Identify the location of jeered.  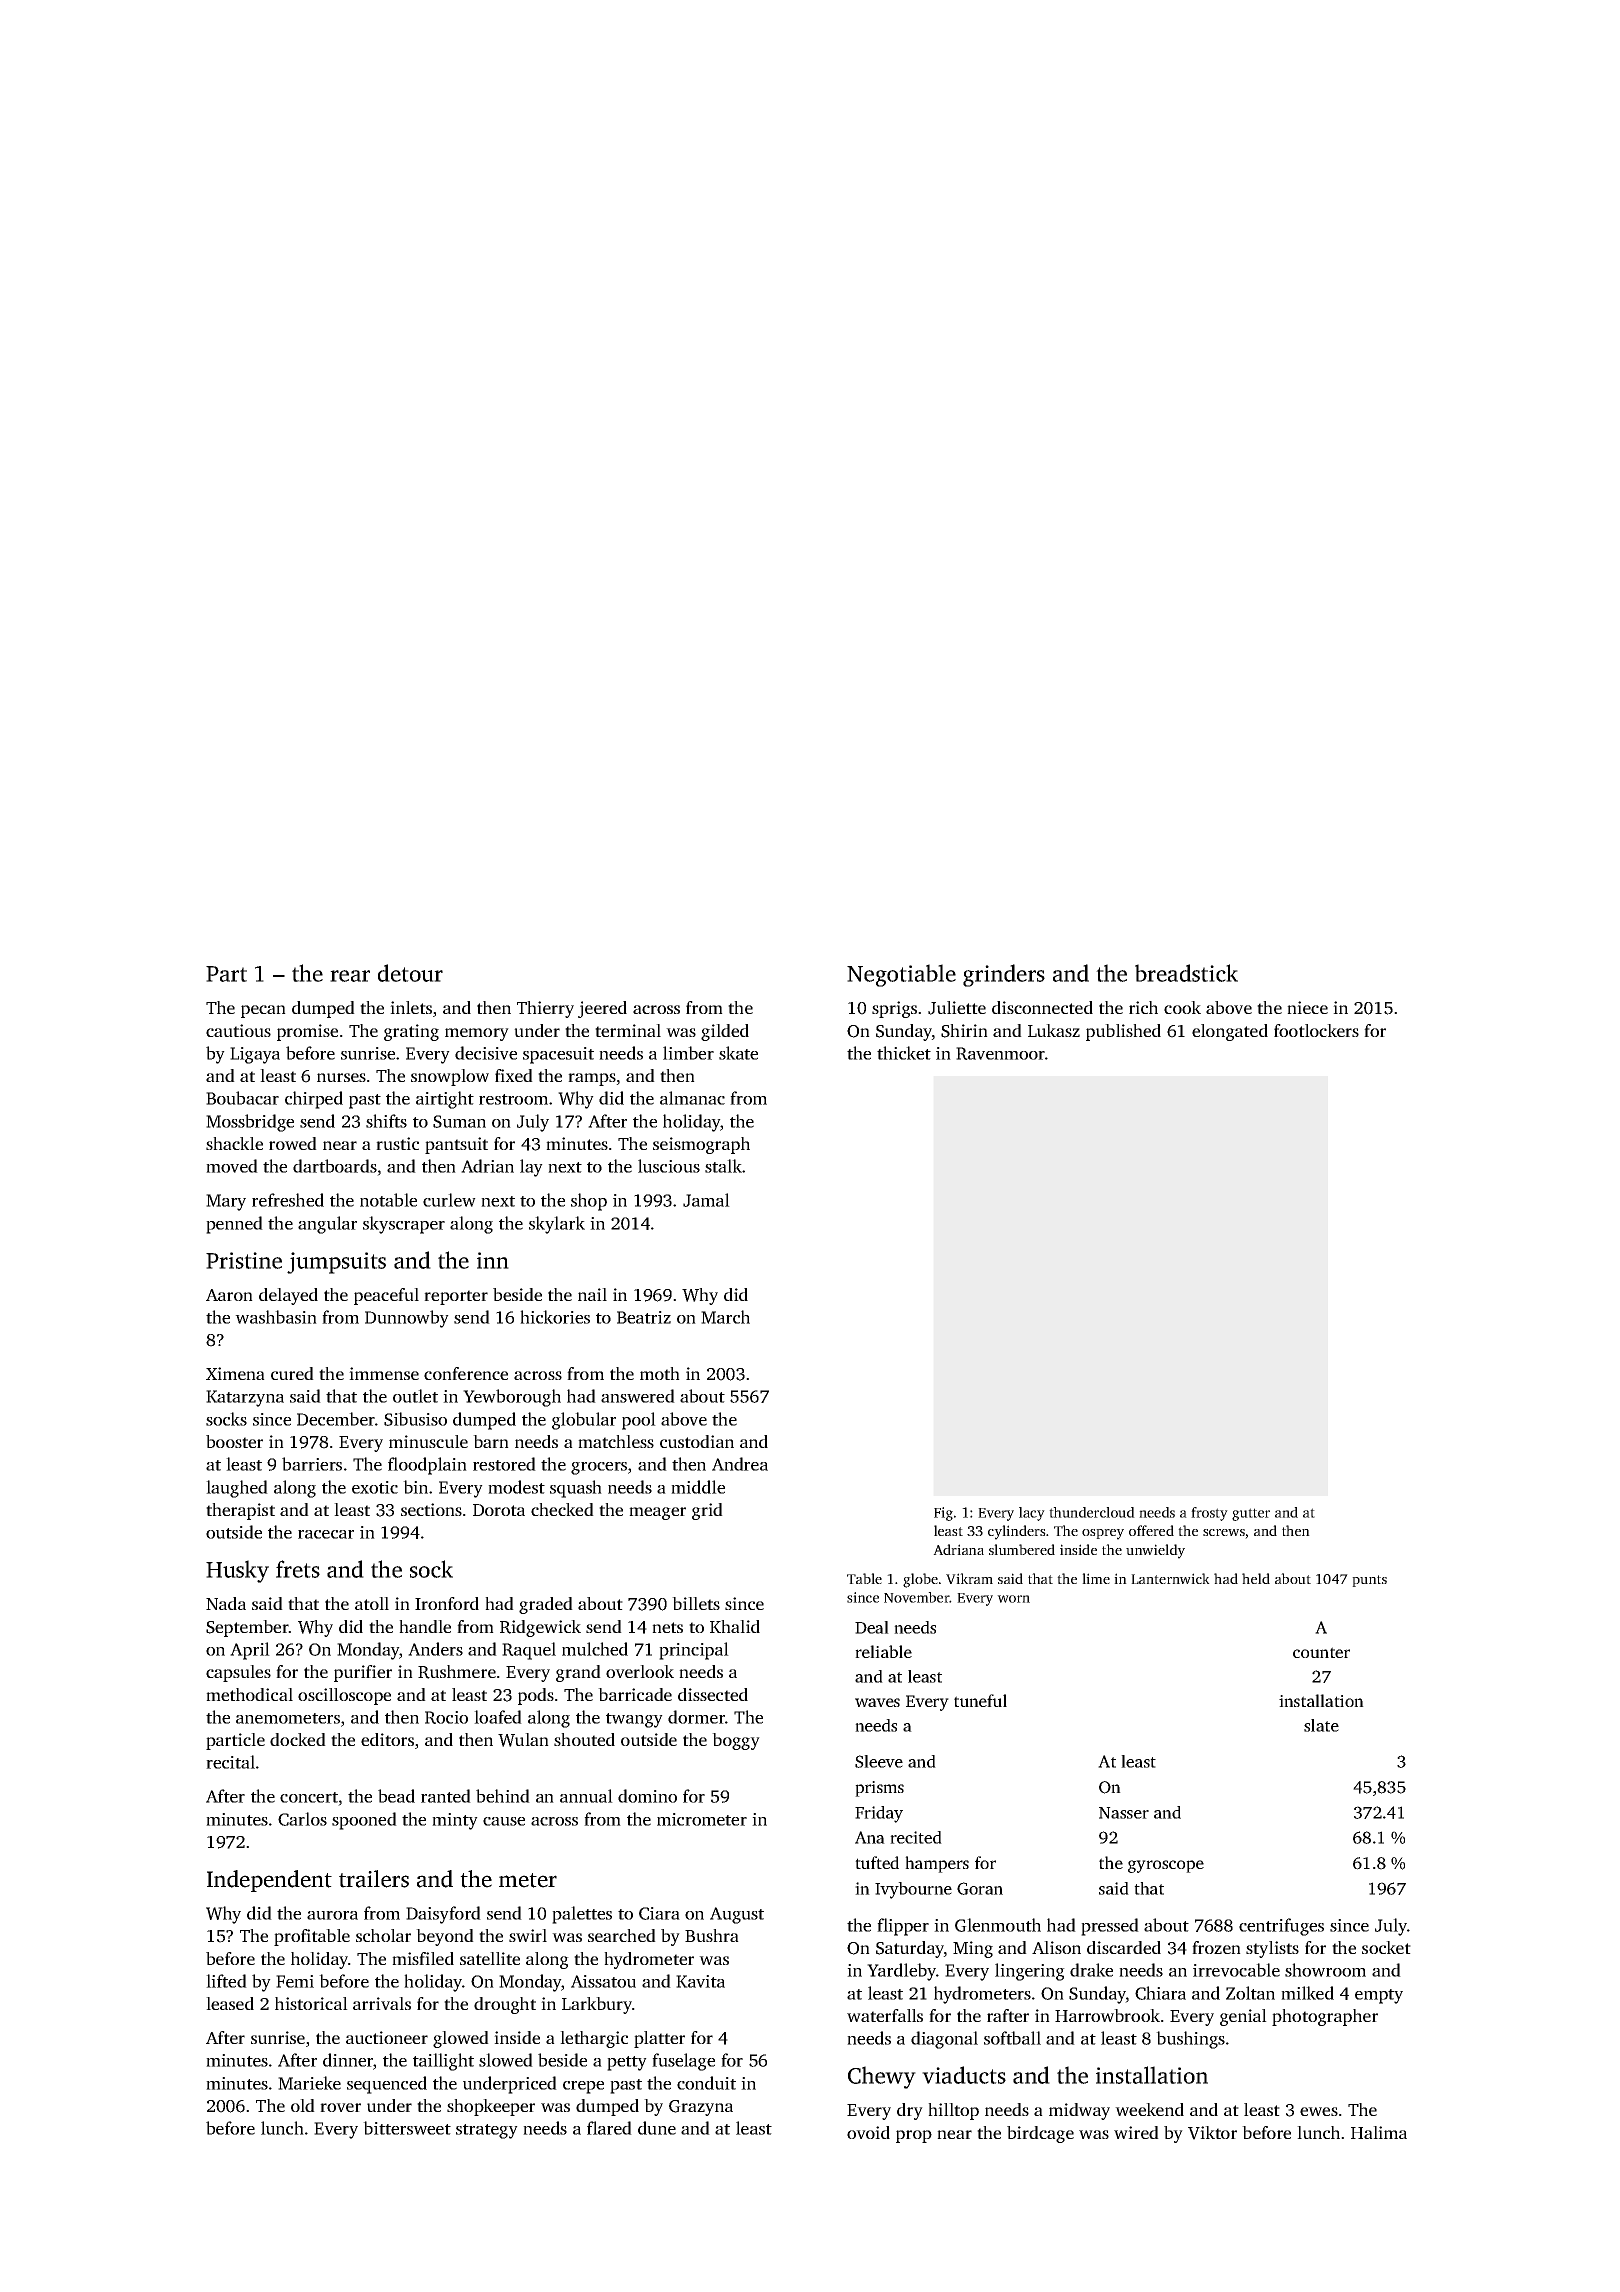
(602, 1009).
